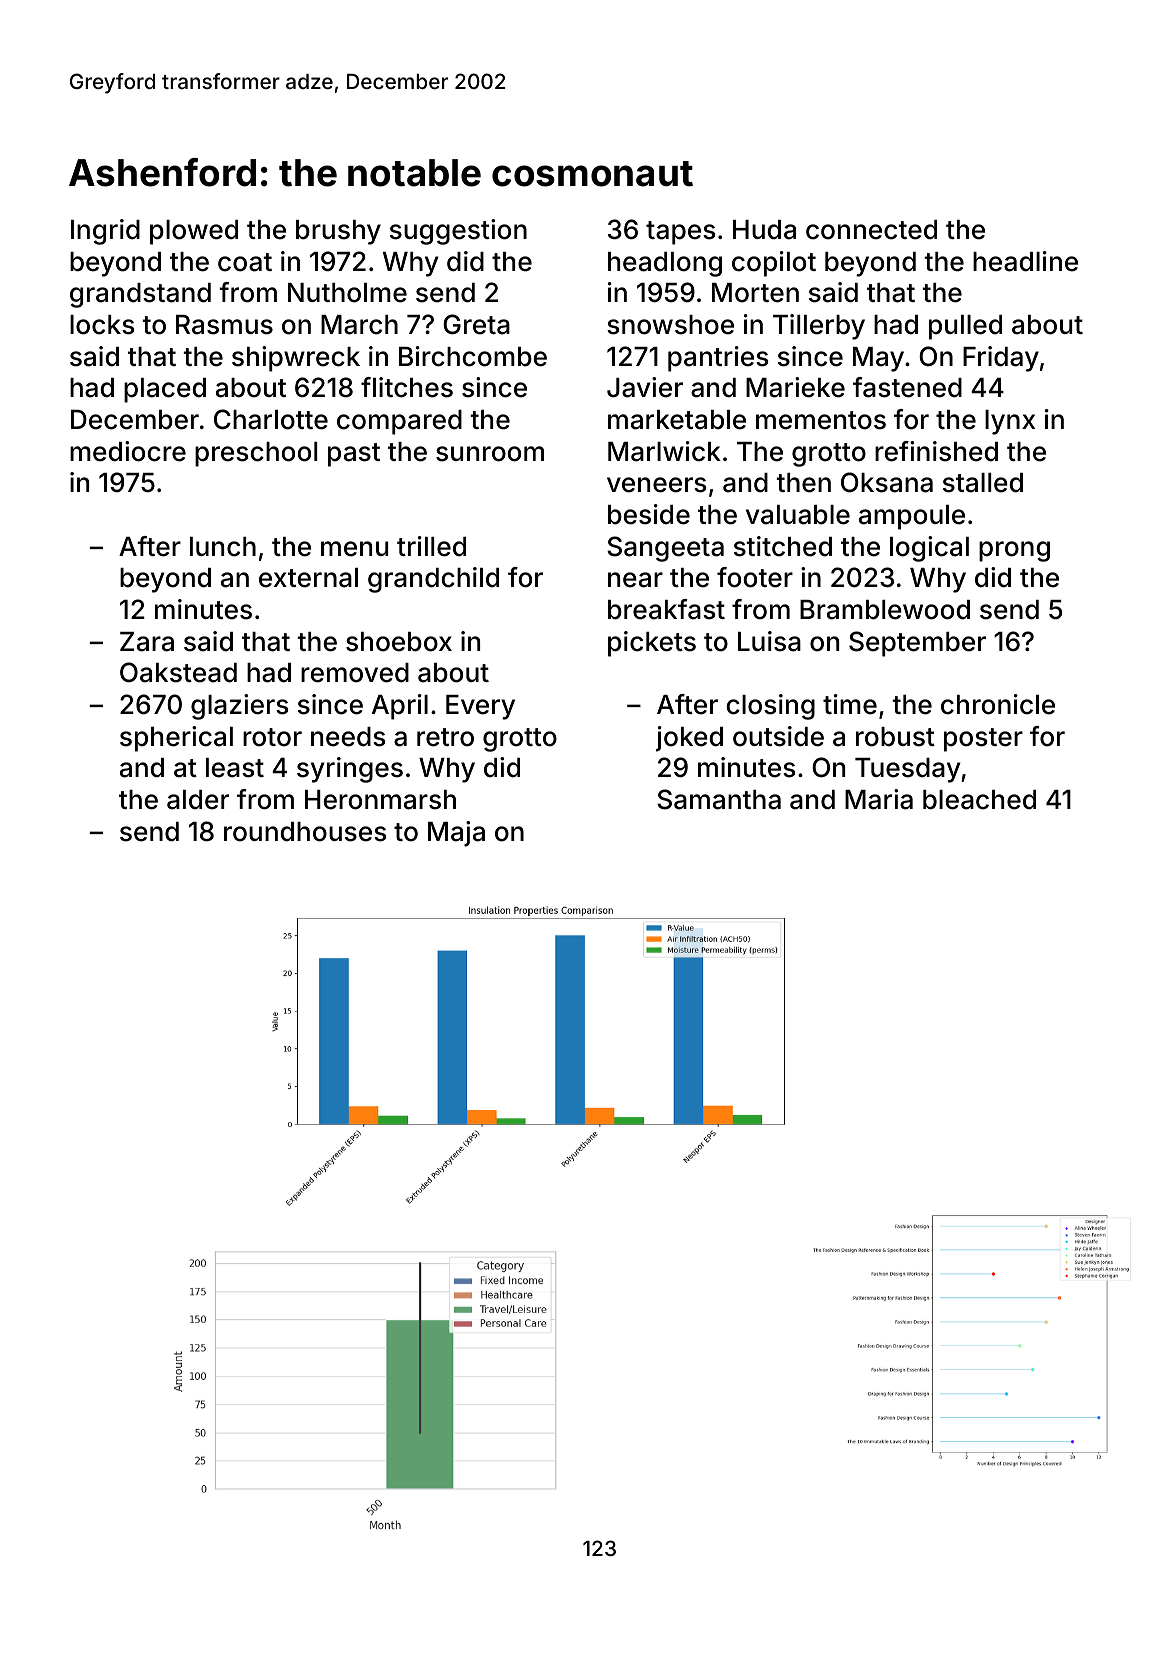  What do you see at coordinates (670, 325) in the screenshot?
I see `snowshoe` at bounding box center [670, 325].
